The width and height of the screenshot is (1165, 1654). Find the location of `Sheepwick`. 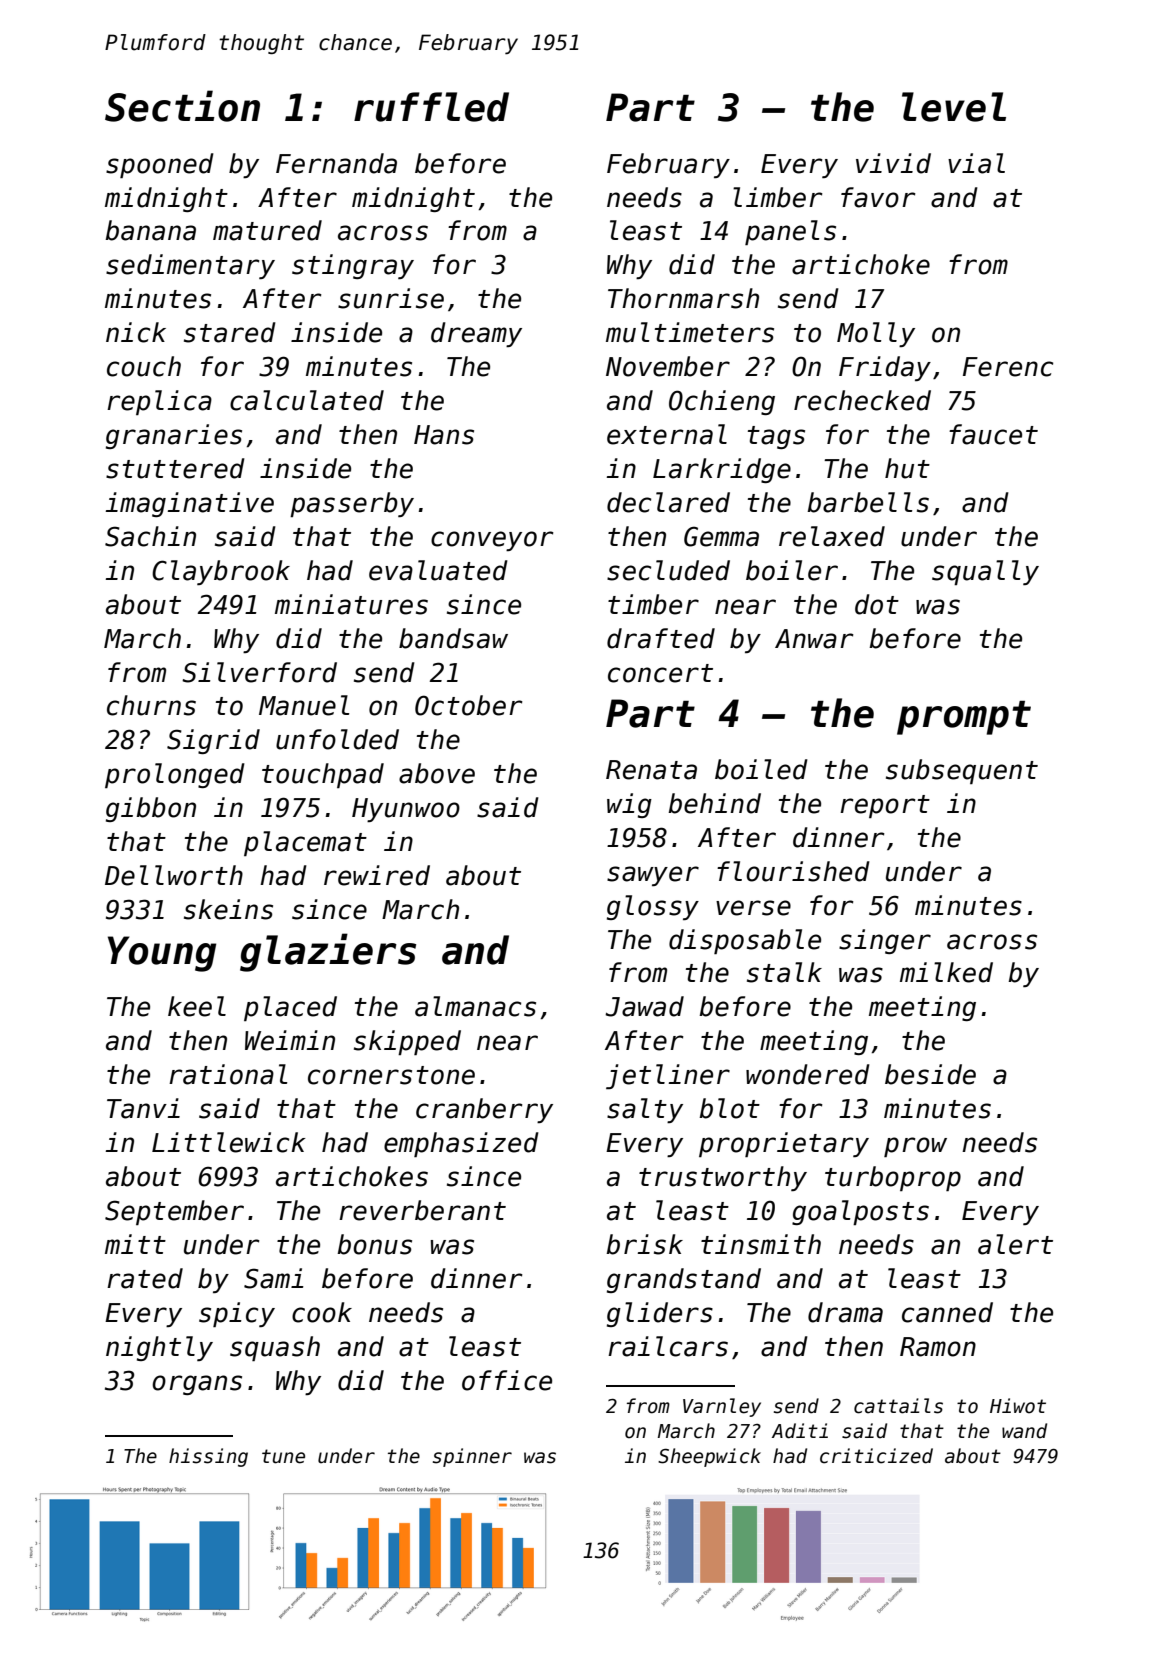

Sheepwick is located at coordinates (709, 1457).
